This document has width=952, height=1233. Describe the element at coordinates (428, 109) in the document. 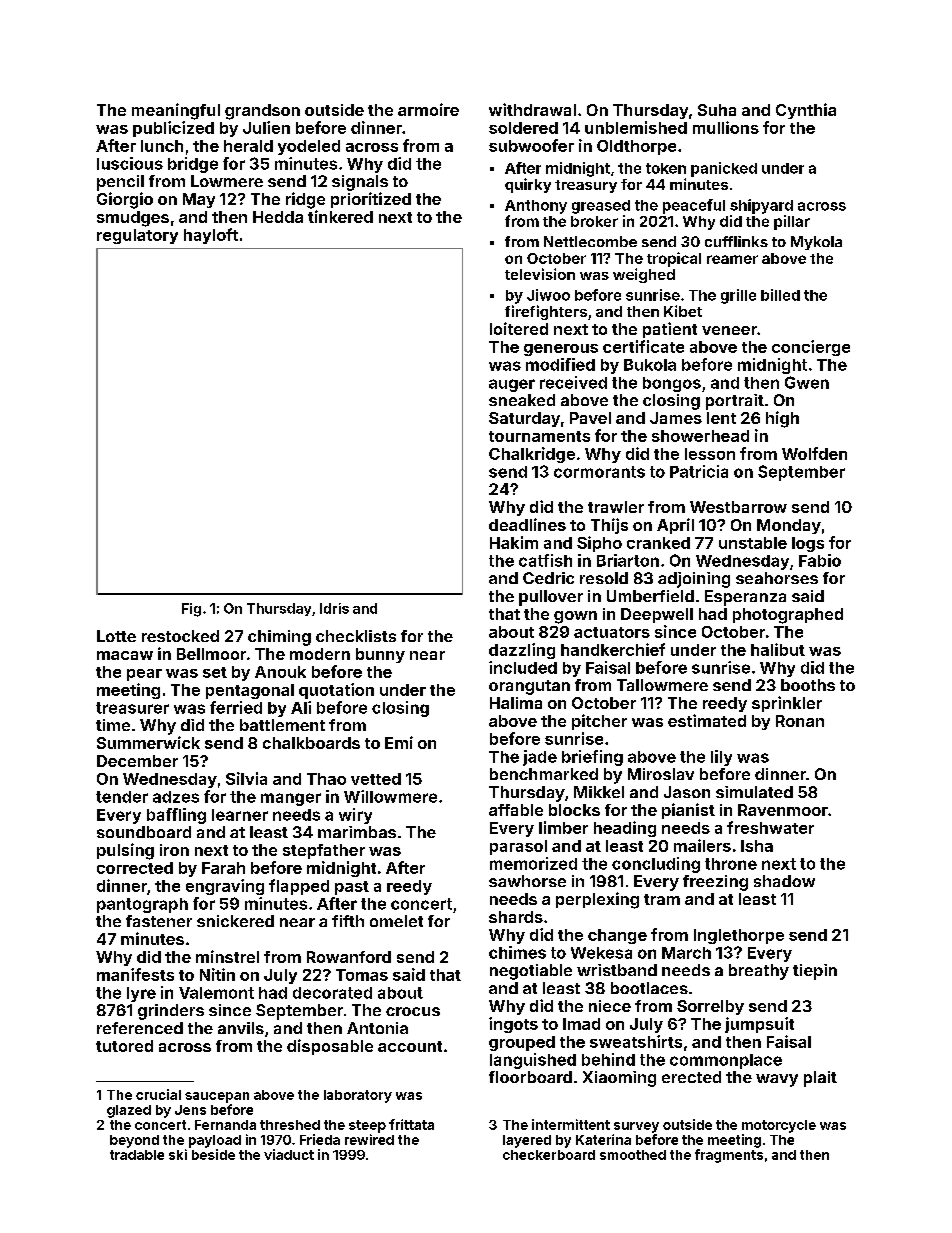

I see `armoire` at that location.
